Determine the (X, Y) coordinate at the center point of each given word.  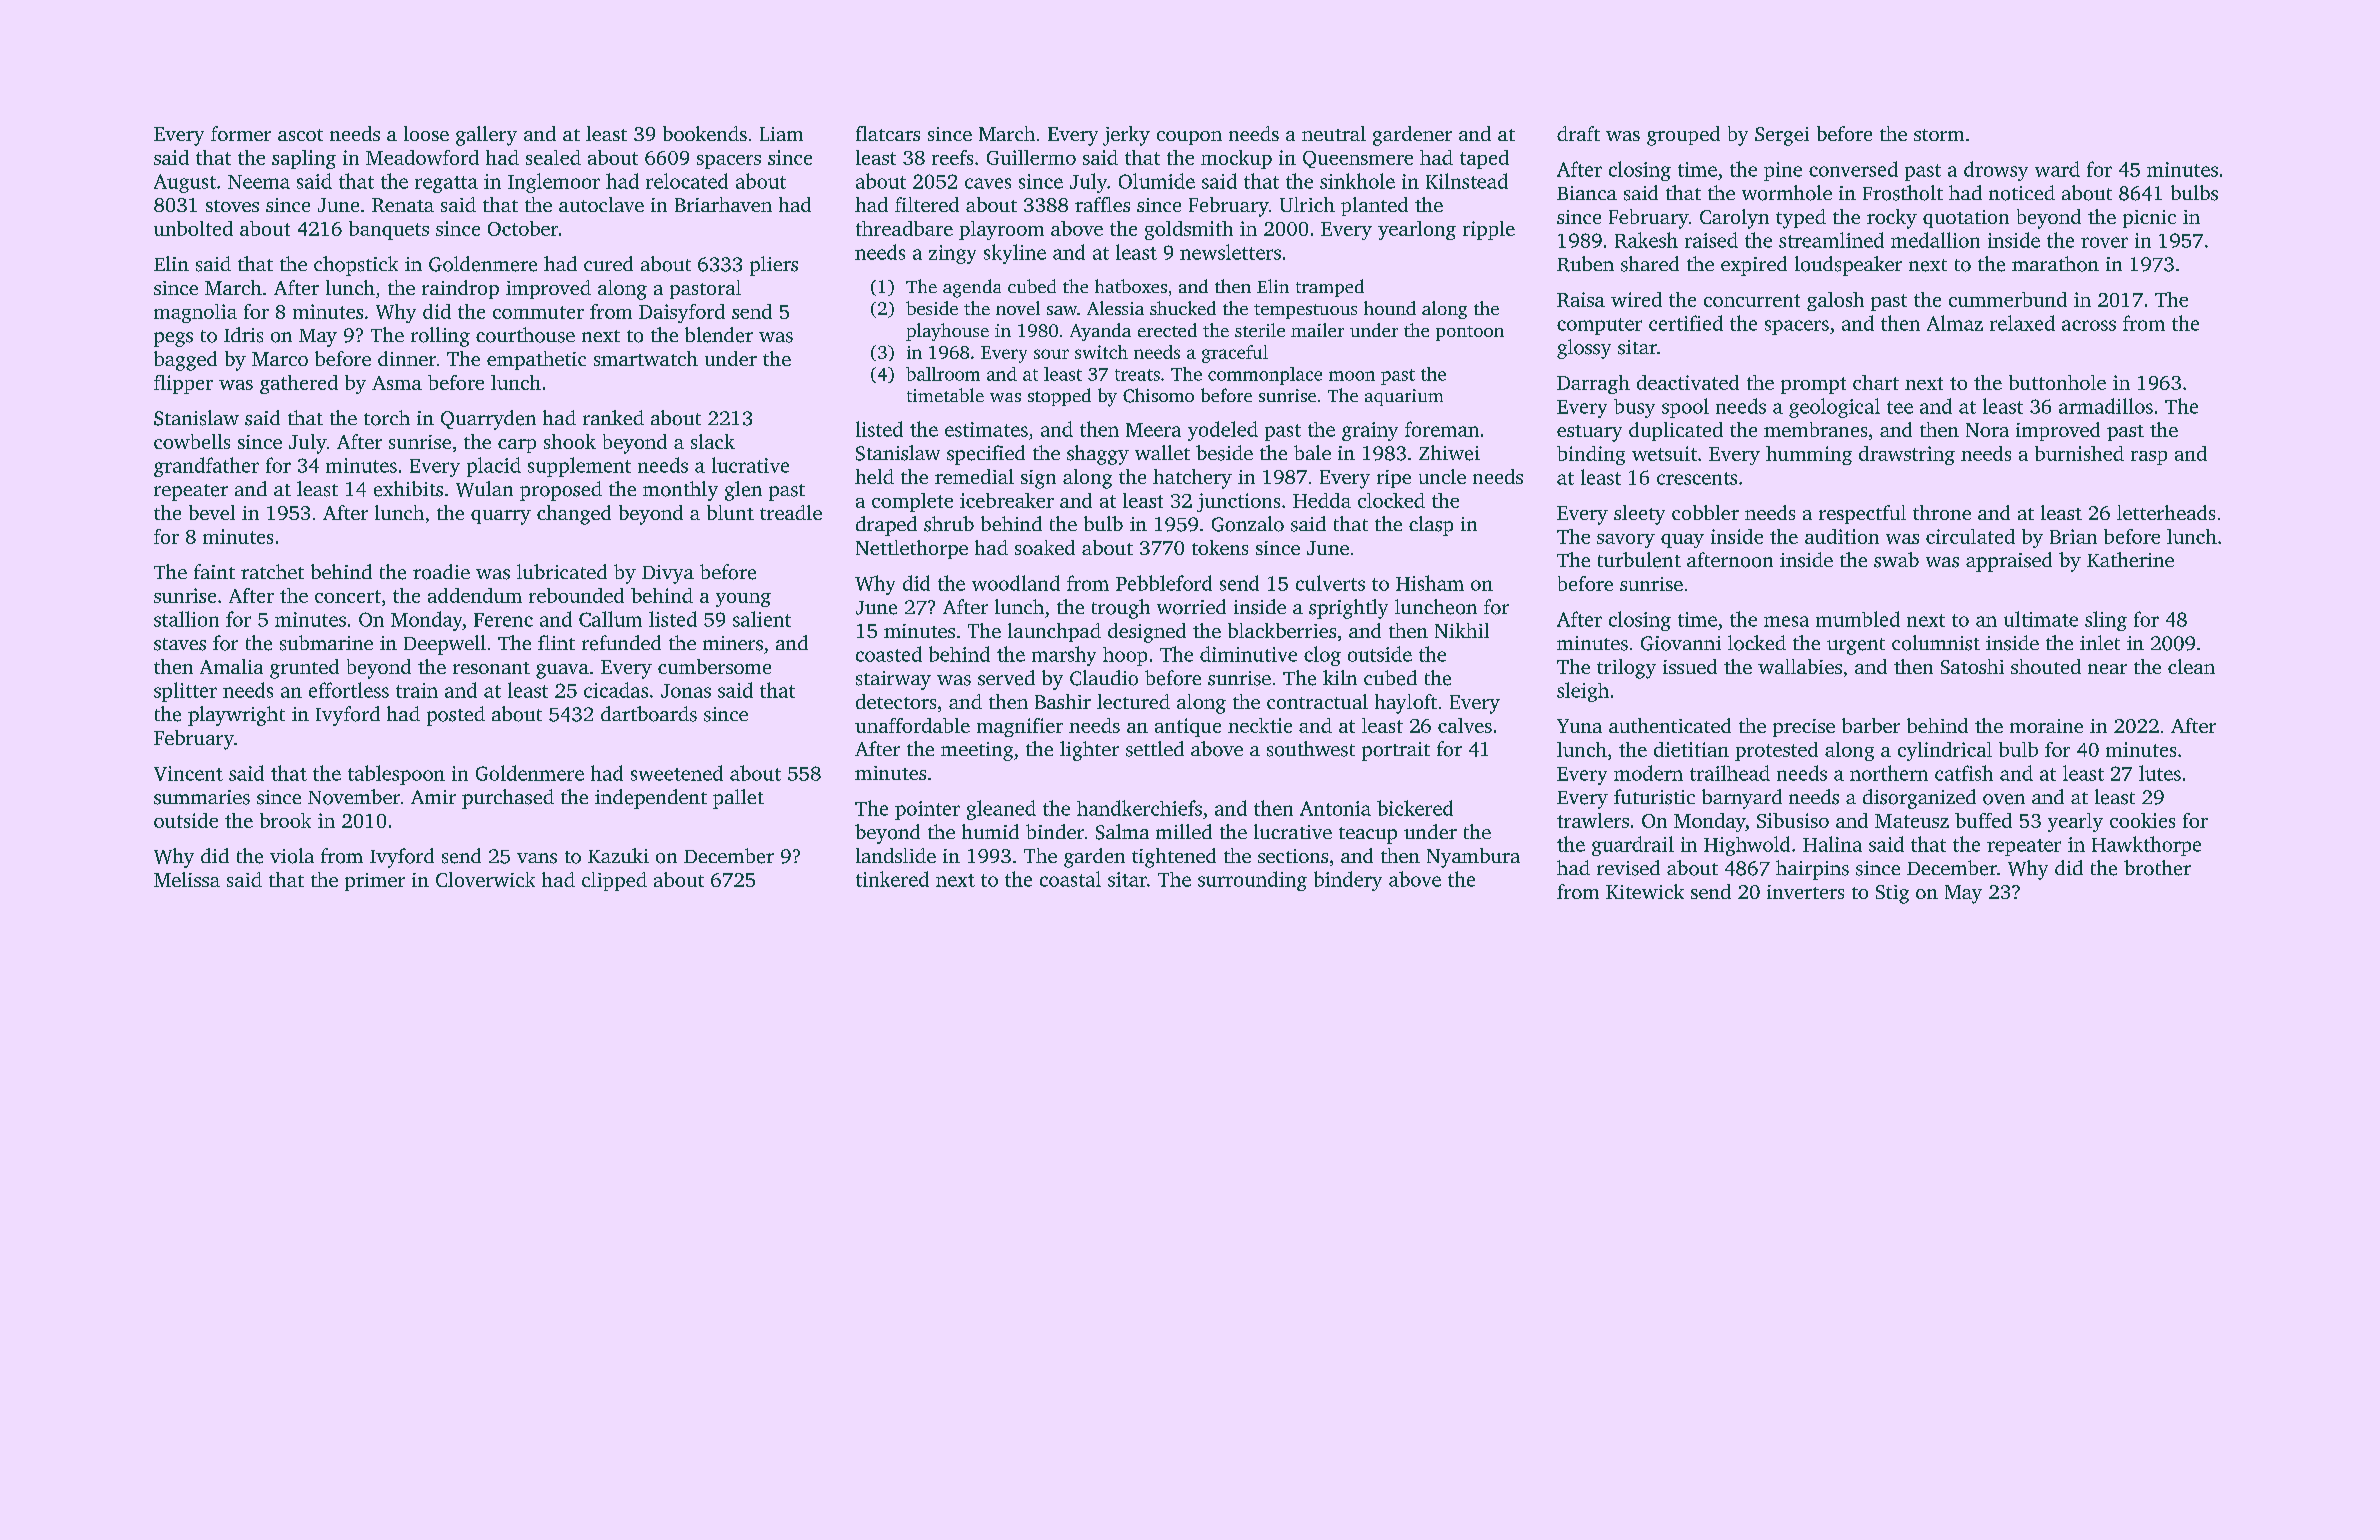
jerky (1126, 136)
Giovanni (1681, 643)
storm (1939, 135)
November (354, 797)
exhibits (408, 489)
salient (762, 619)
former (241, 133)
